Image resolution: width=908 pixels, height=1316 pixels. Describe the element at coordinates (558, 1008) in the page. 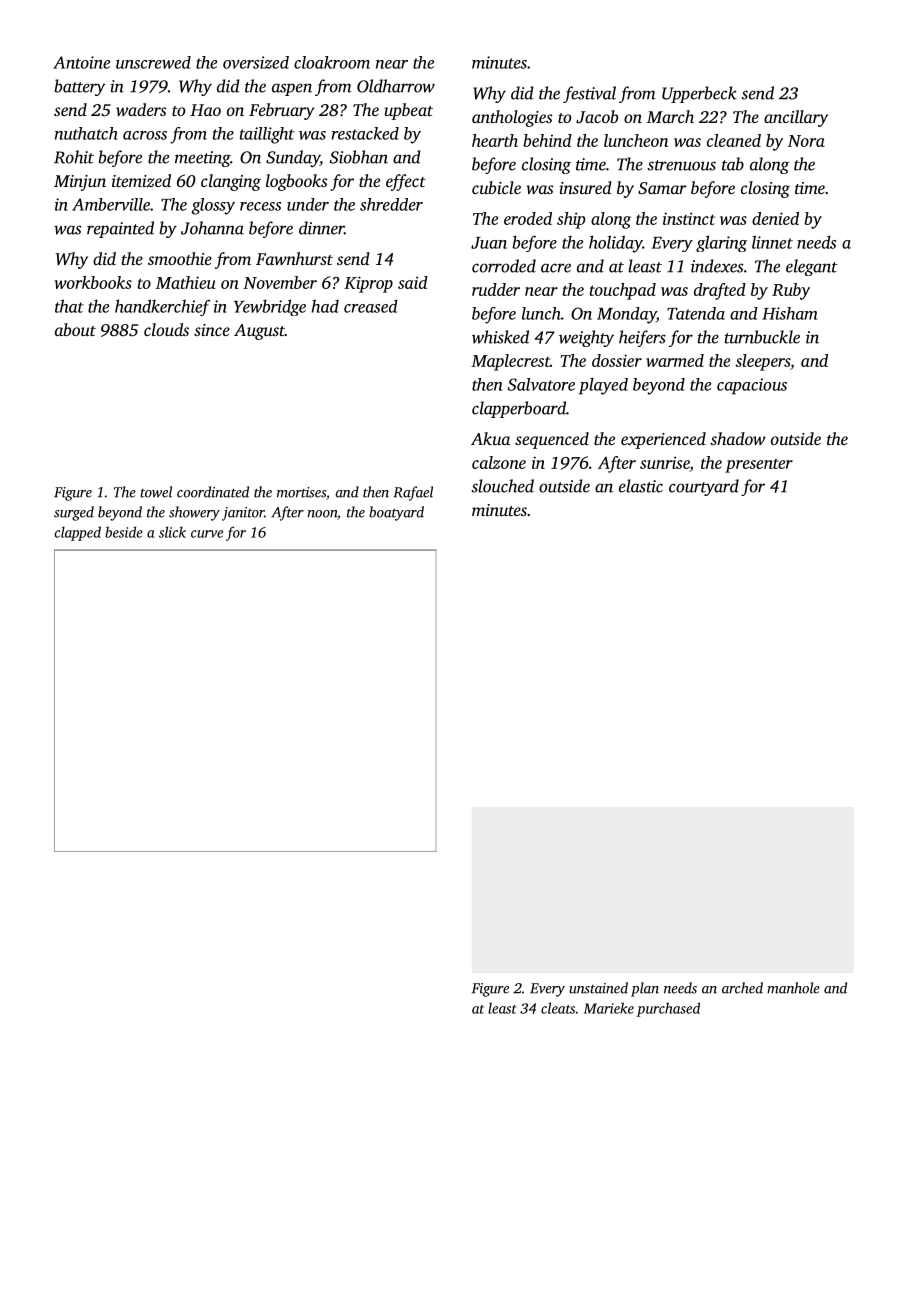

I see `cleats` at that location.
